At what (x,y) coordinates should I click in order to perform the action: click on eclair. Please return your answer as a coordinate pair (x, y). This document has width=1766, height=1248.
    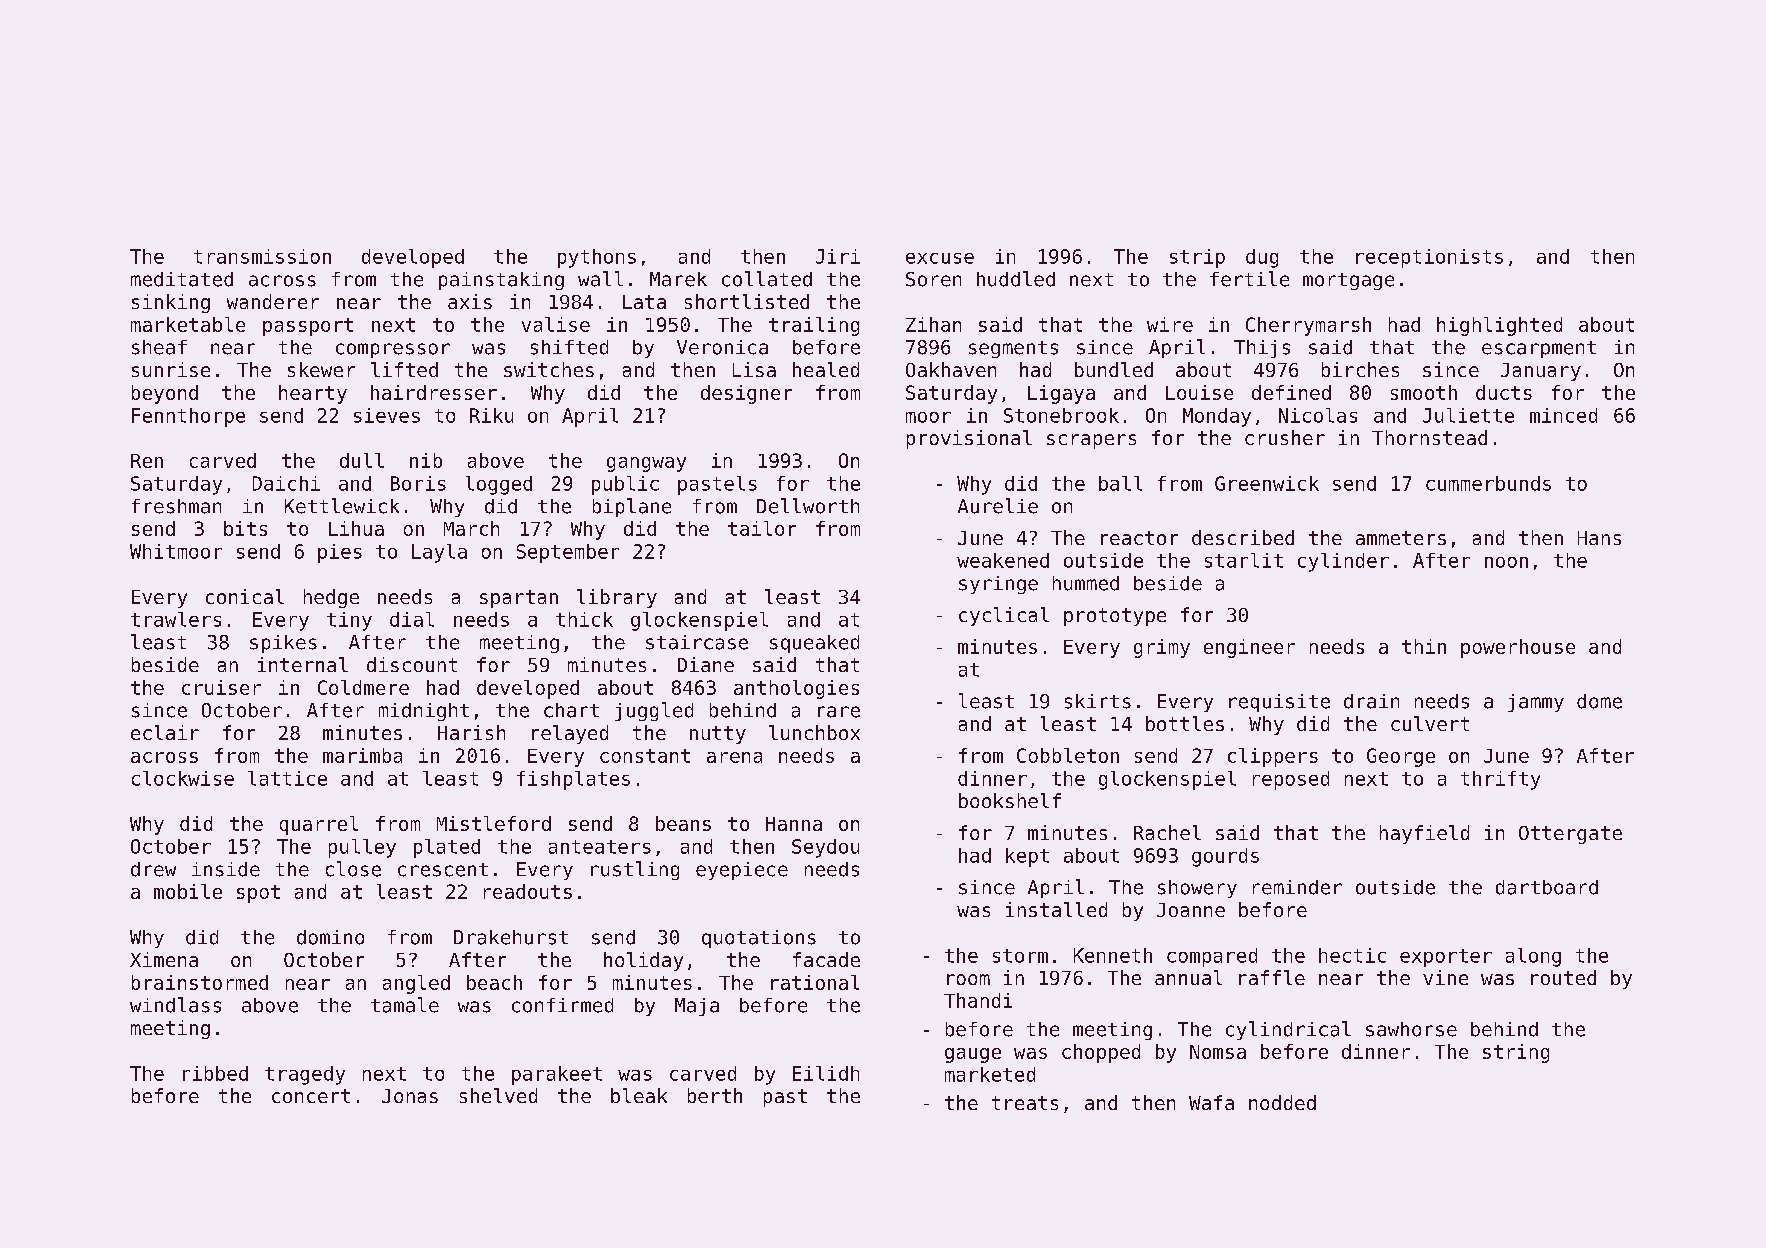
    Looking at the image, I should click on (165, 732).
